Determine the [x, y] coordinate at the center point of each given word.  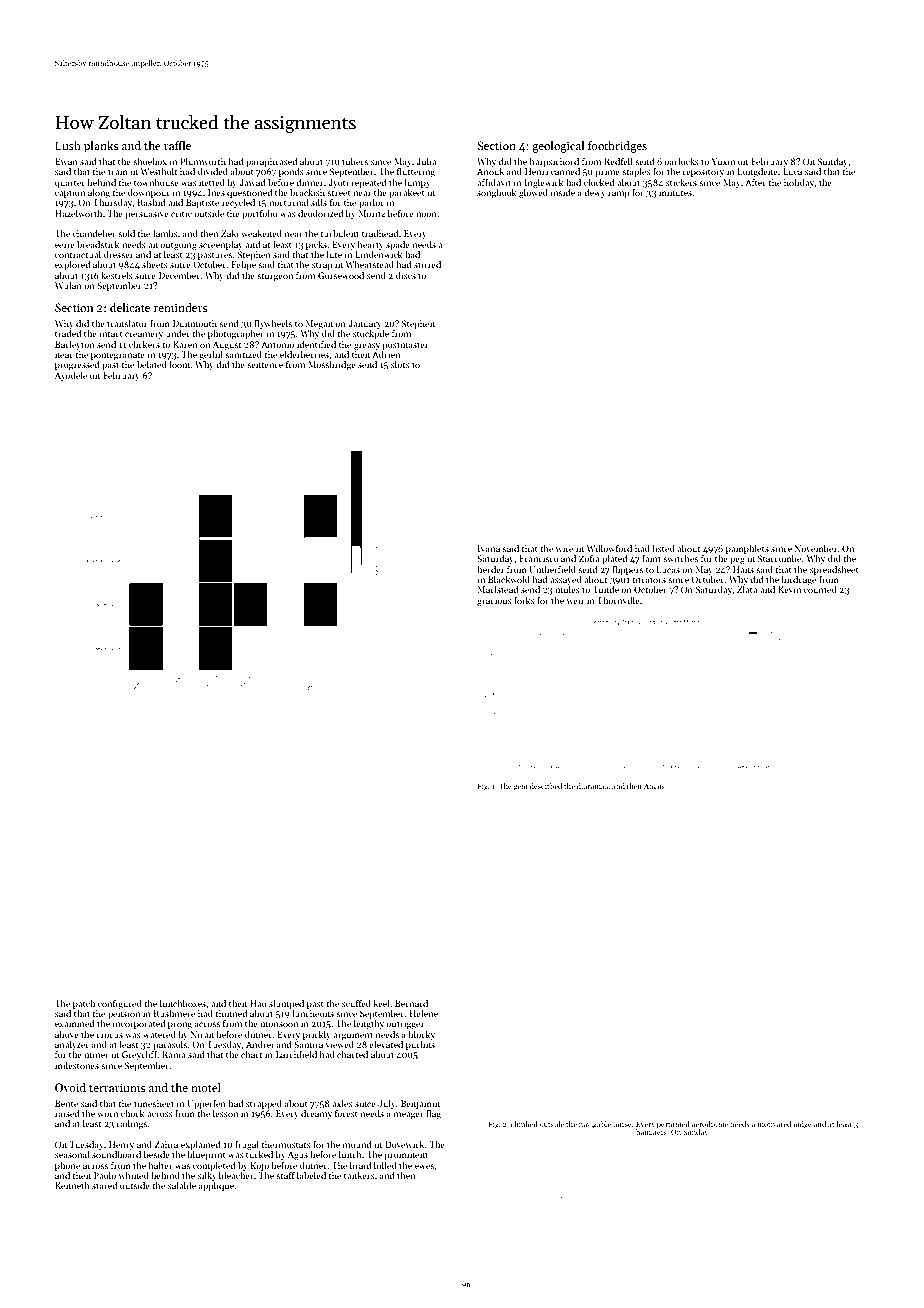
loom [180, 364]
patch [84, 1004]
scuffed [356, 1003]
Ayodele [71, 376]
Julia [426, 161]
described [546, 786]
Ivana [488, 548]
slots [400, 364]
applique [216, 1186]
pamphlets [747, 549]
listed [663, 548]
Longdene [757, 172]
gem [521, 788]
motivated [774, 1124]
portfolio [260, 214]
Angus [654, 787]
